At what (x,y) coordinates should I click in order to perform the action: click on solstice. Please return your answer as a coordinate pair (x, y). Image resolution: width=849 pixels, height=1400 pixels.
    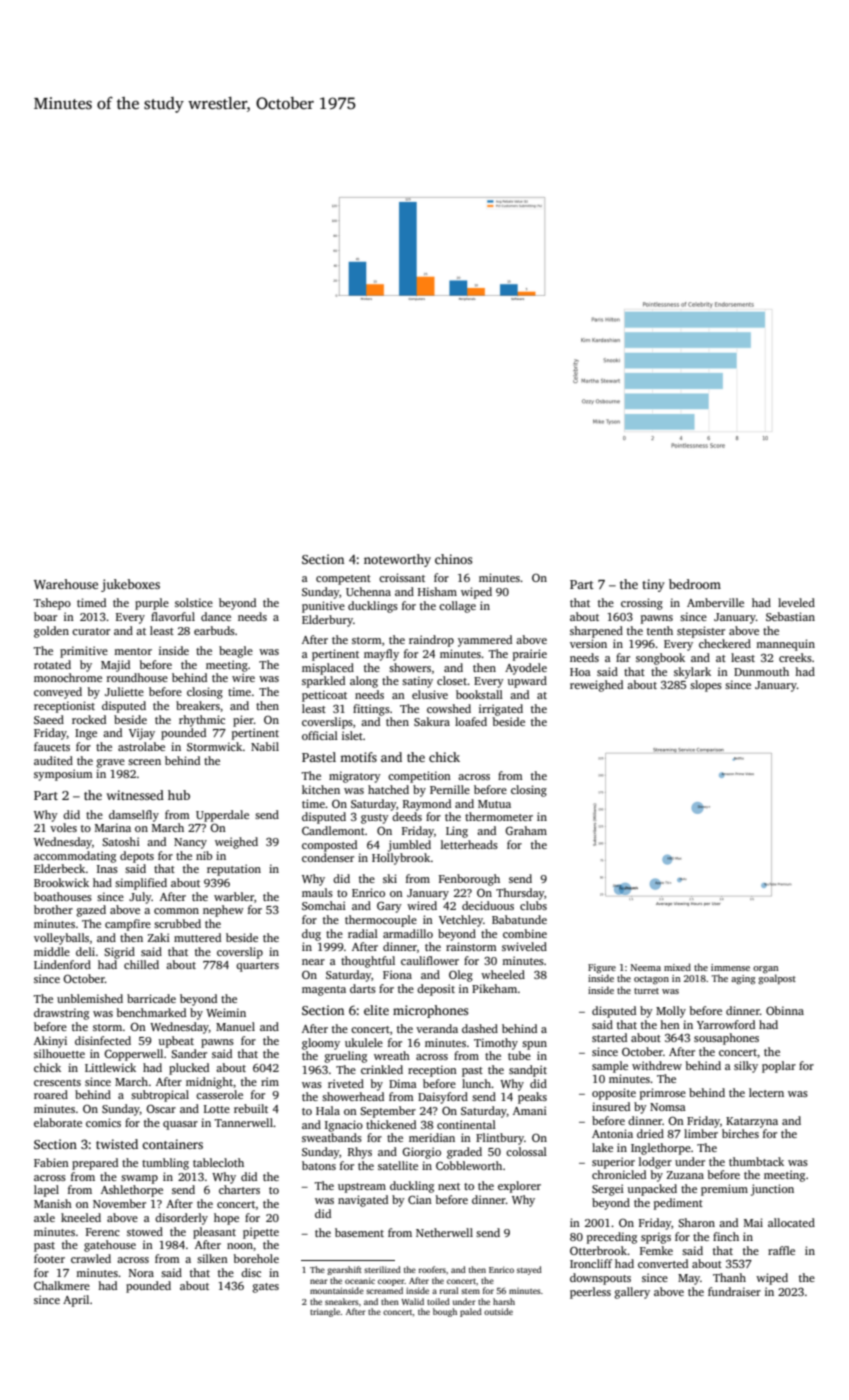
    Looking at the image, I should click on (194, 602).
